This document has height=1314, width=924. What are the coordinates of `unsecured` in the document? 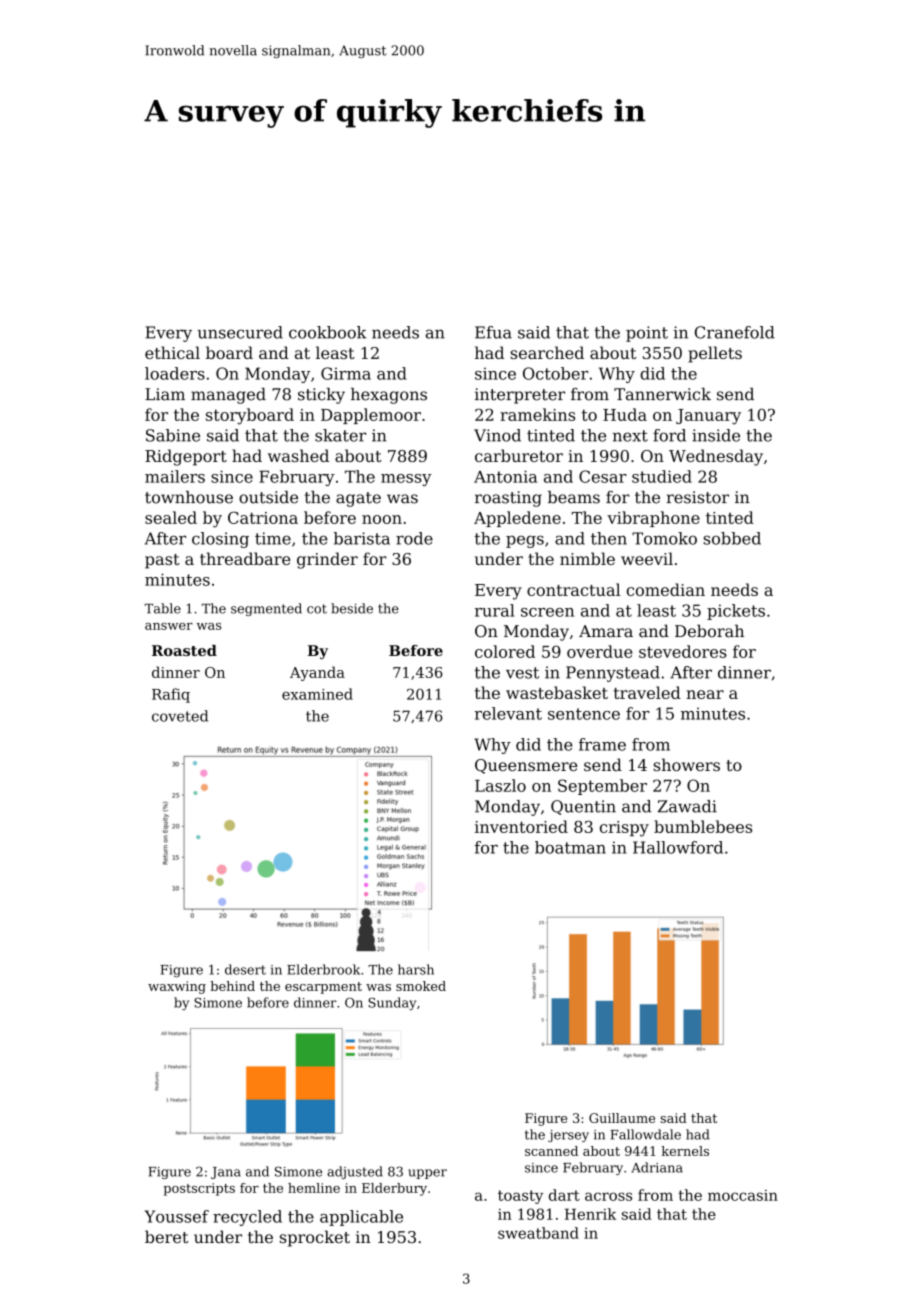 It's located at (240, 332).
